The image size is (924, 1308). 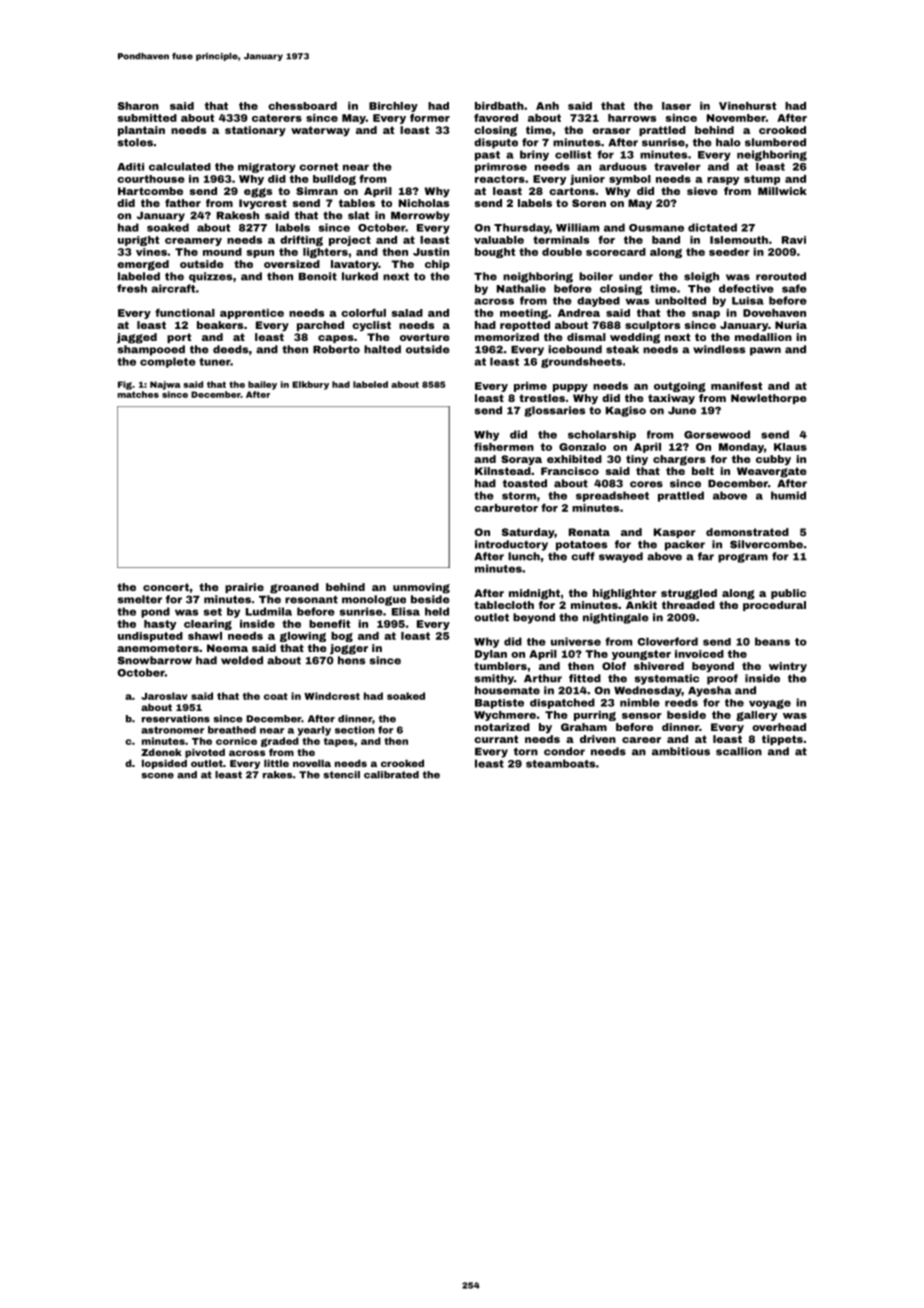 I want to click on upright, so click(x=138, y=241).
